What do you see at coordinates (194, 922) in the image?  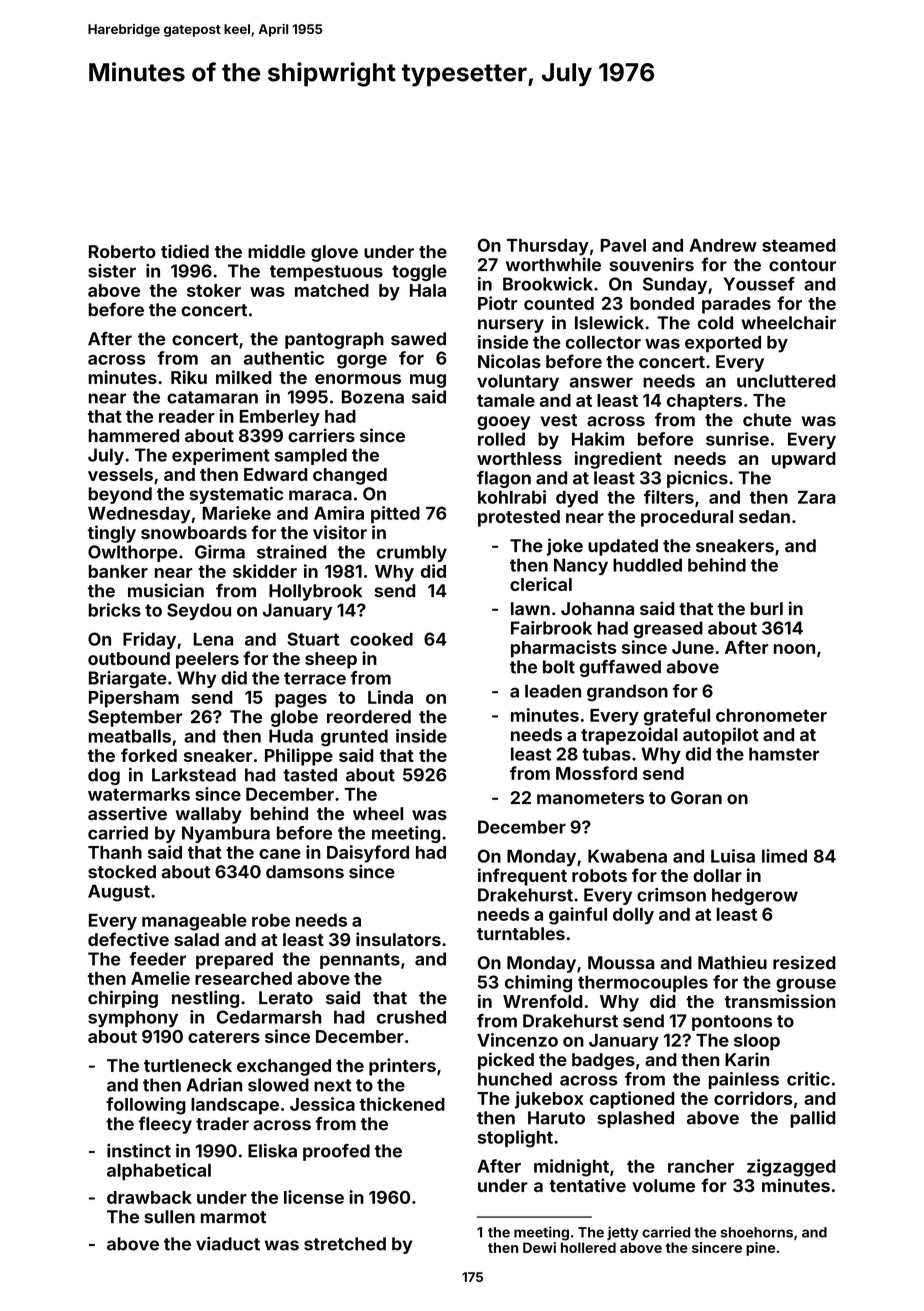 I see `manageable` at bounding box center [194, 922].
